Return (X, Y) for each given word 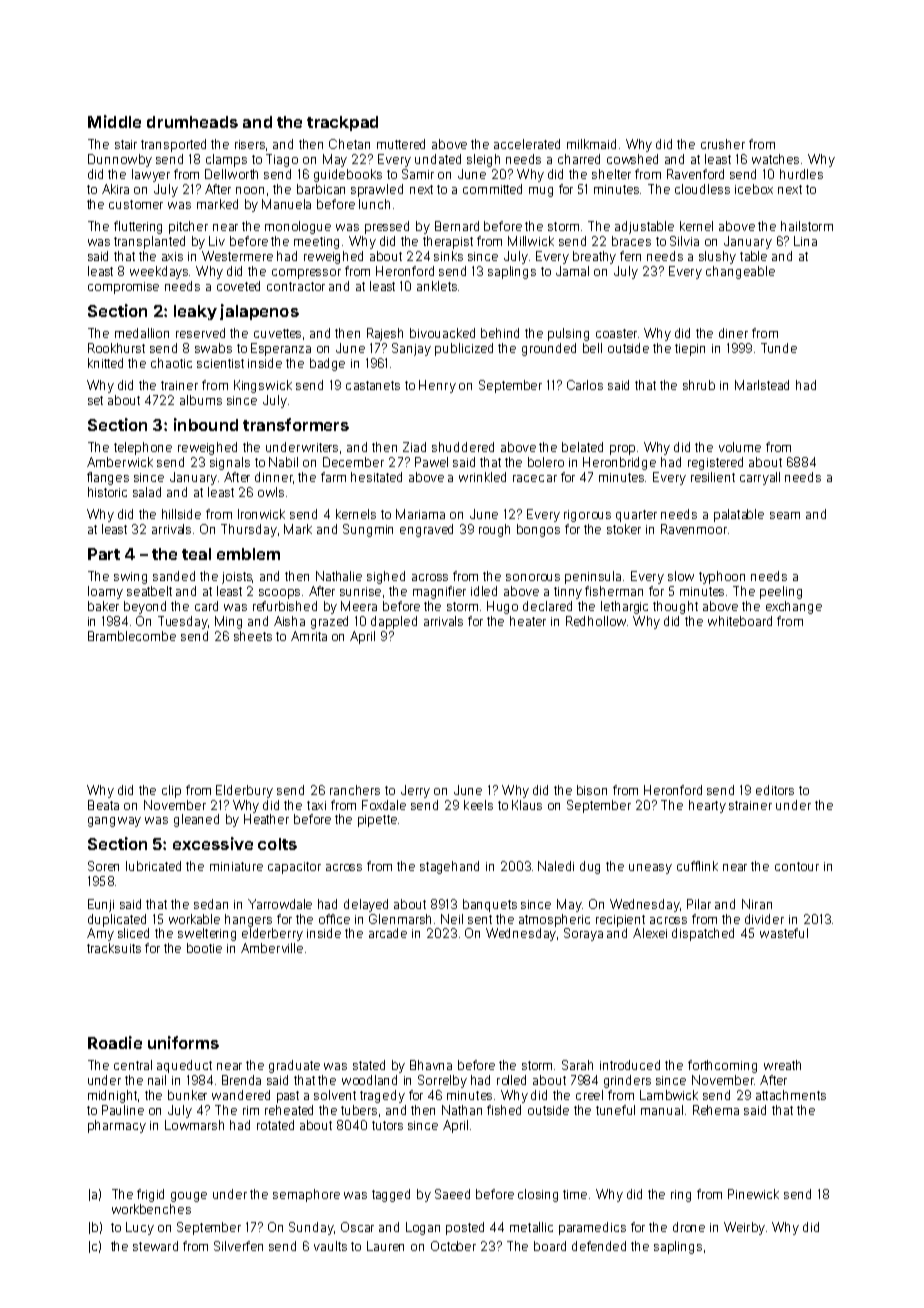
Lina (805, 241)
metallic (531, 1227)
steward (155, 1246)
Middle (114, 121)
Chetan (349, 144)
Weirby (744, 1228)
